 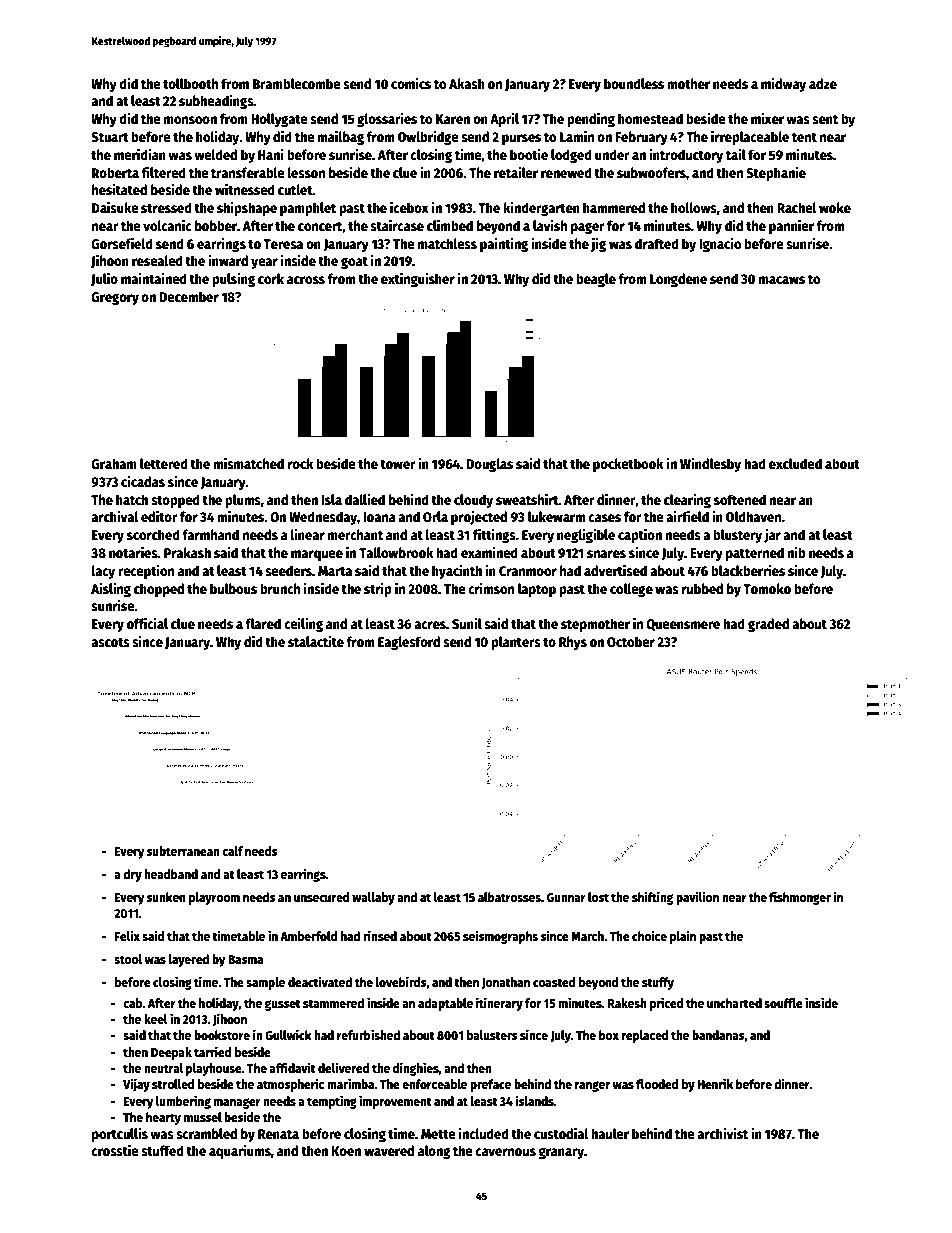 I want to click on merchant, so click(x=355, y=534).
